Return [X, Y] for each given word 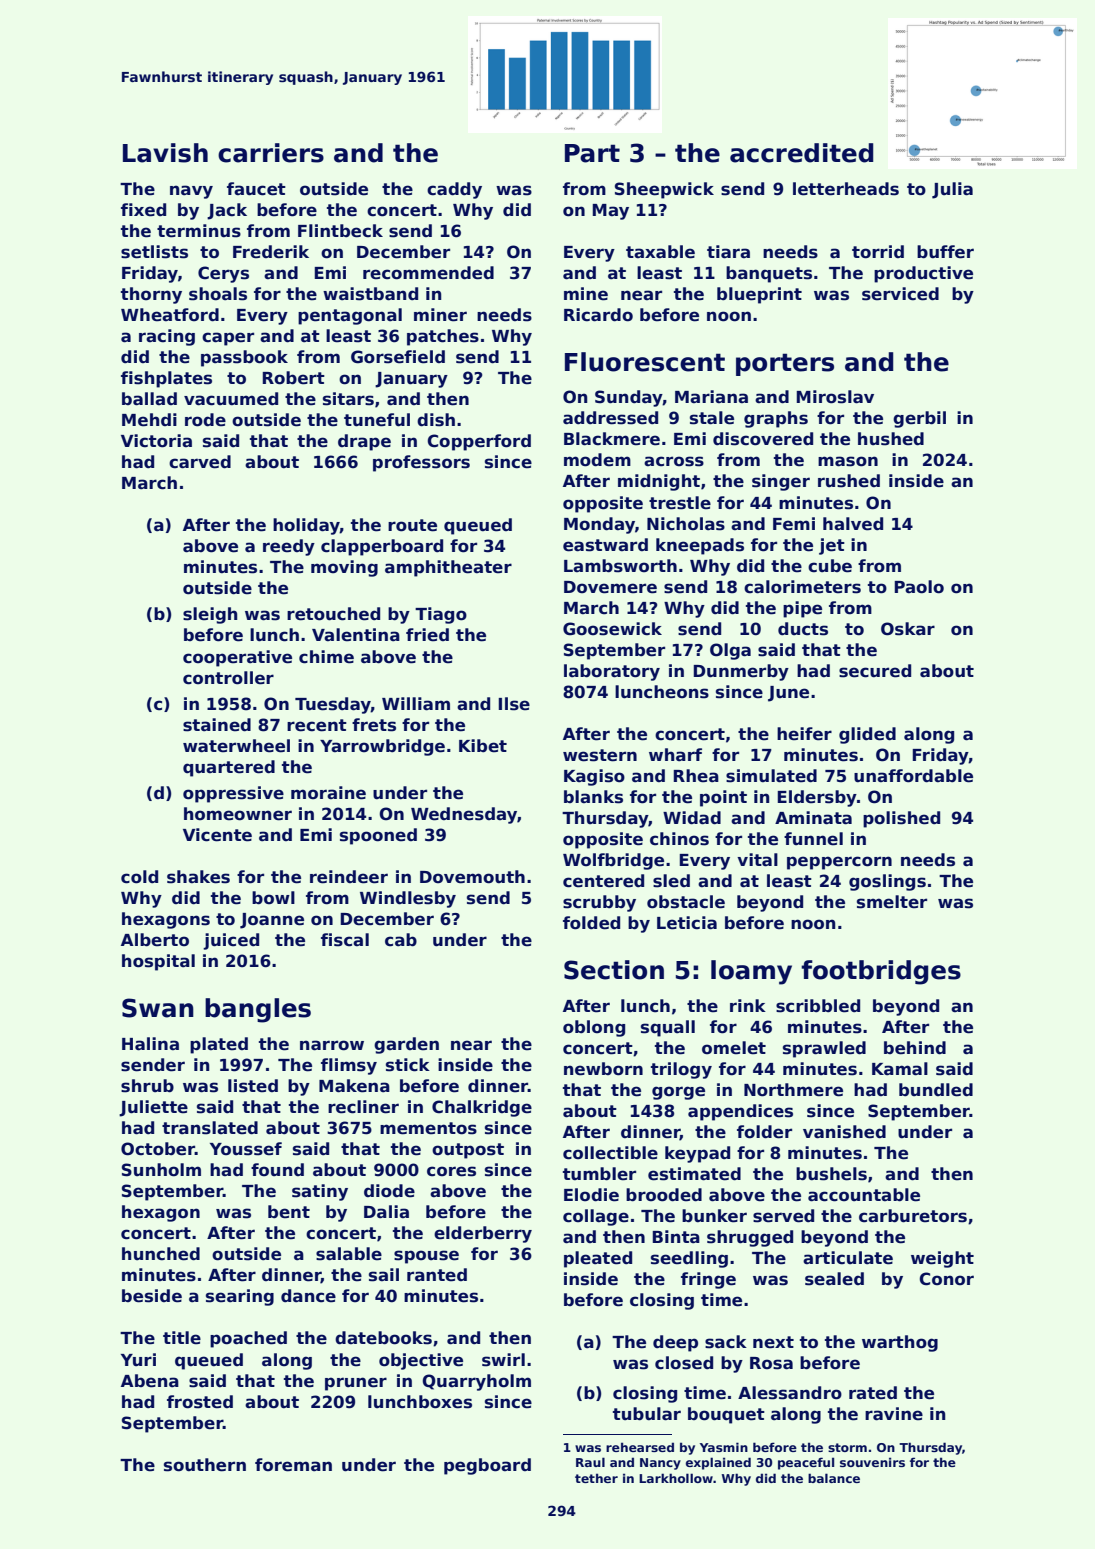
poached [248, 1339]
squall [668, 1028]
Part [592, 153]
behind [915, 1048]
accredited [802, 153]
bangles [258, 1010]
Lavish [165, 153]
